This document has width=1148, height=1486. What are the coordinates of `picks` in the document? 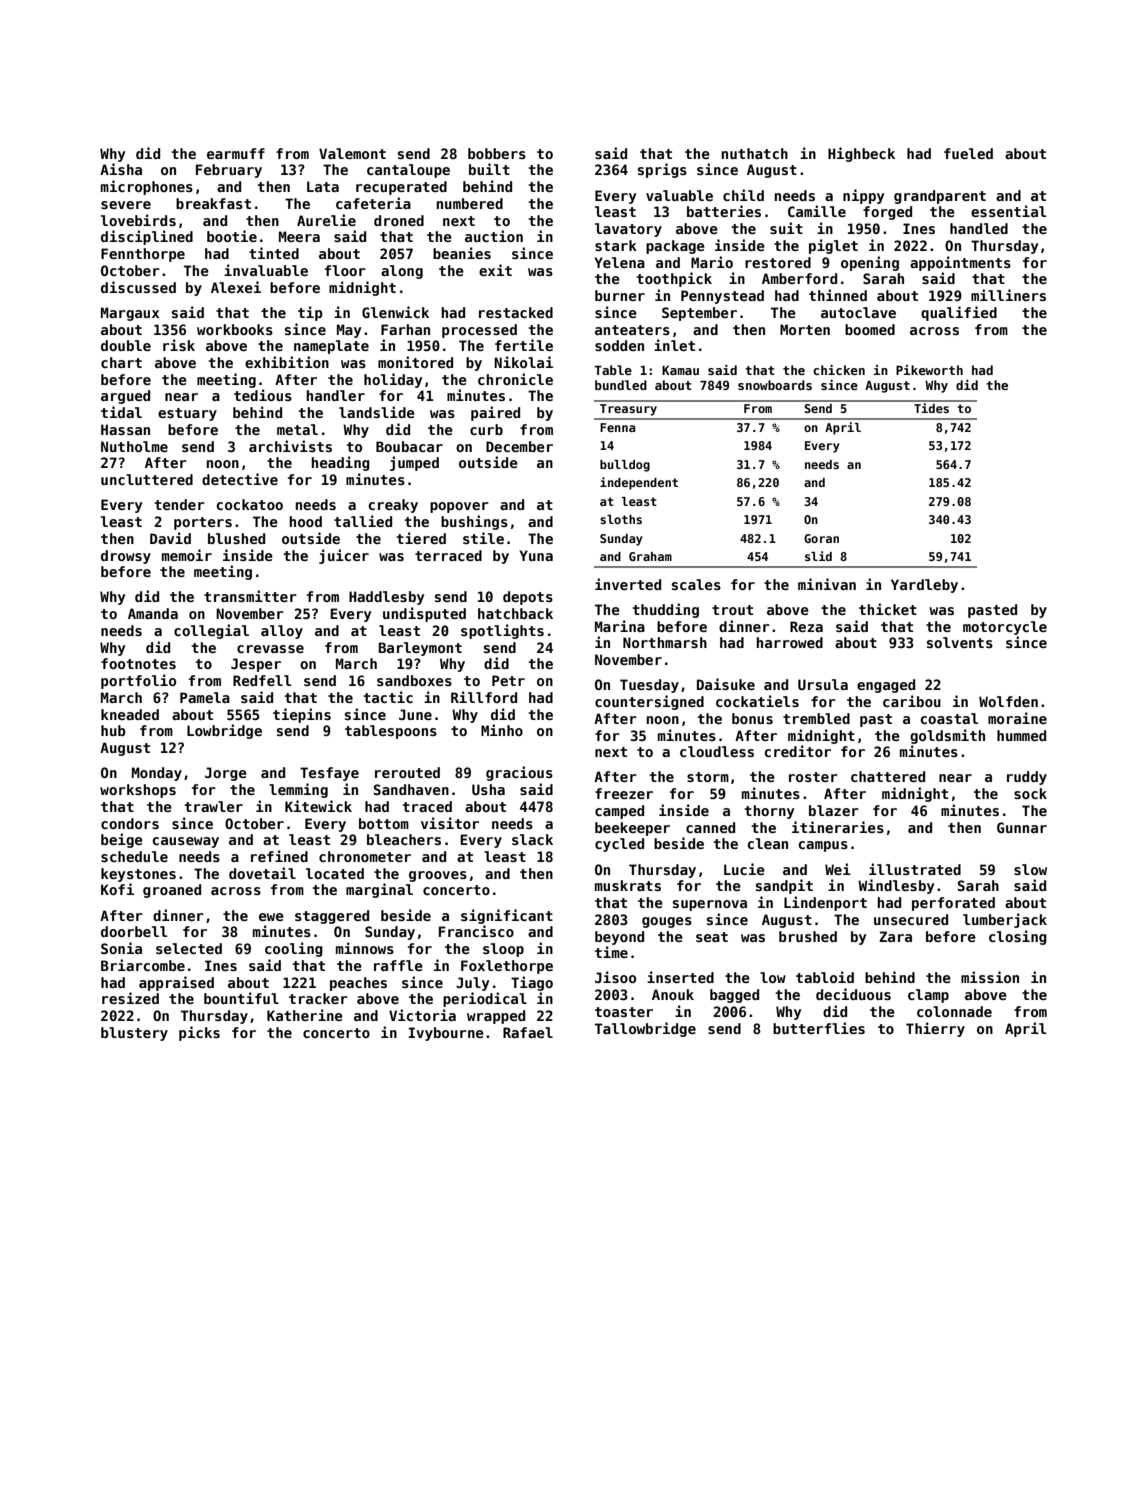 It's located at (199, 1033).
